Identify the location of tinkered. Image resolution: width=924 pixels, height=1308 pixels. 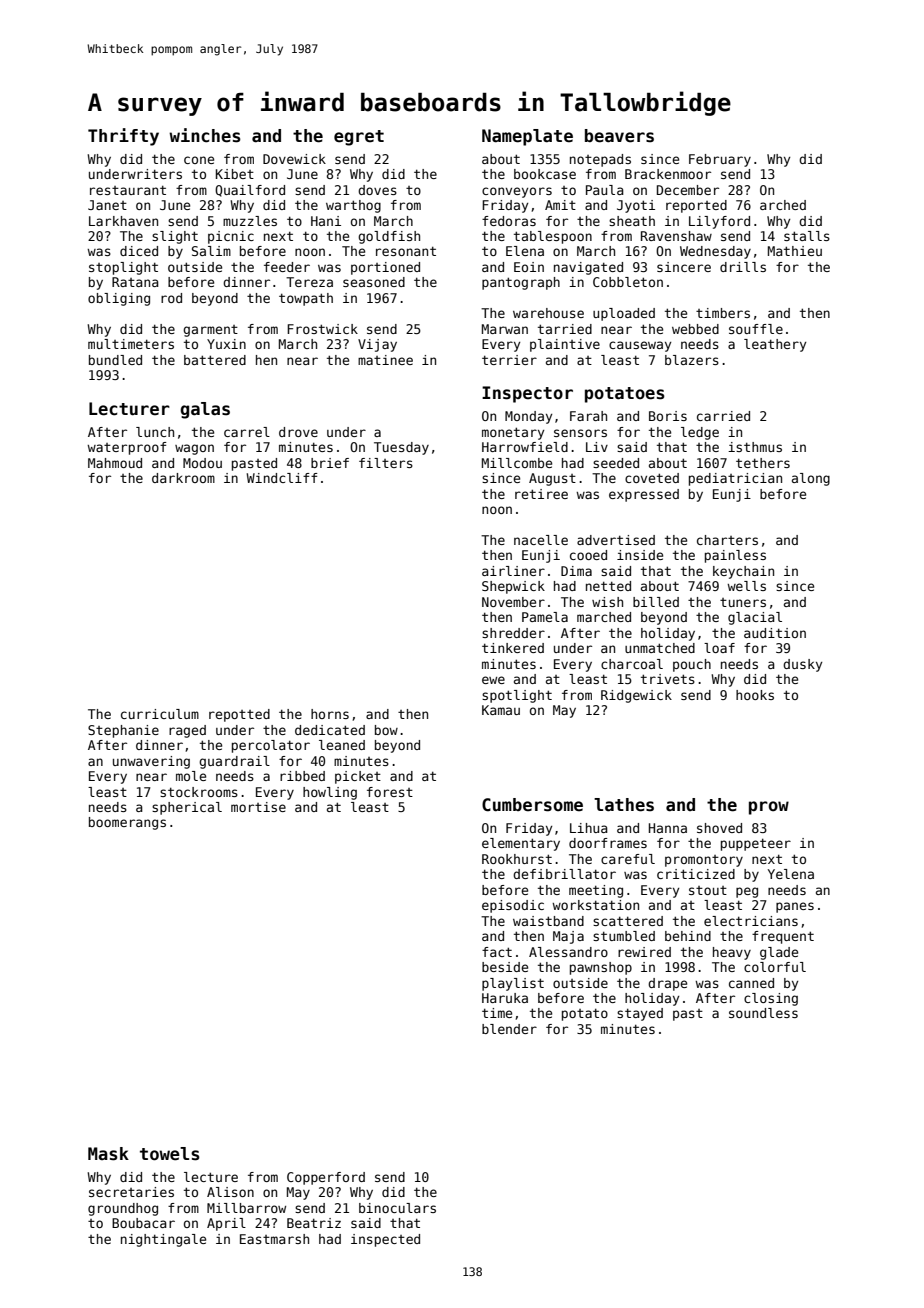
(513, 648).
